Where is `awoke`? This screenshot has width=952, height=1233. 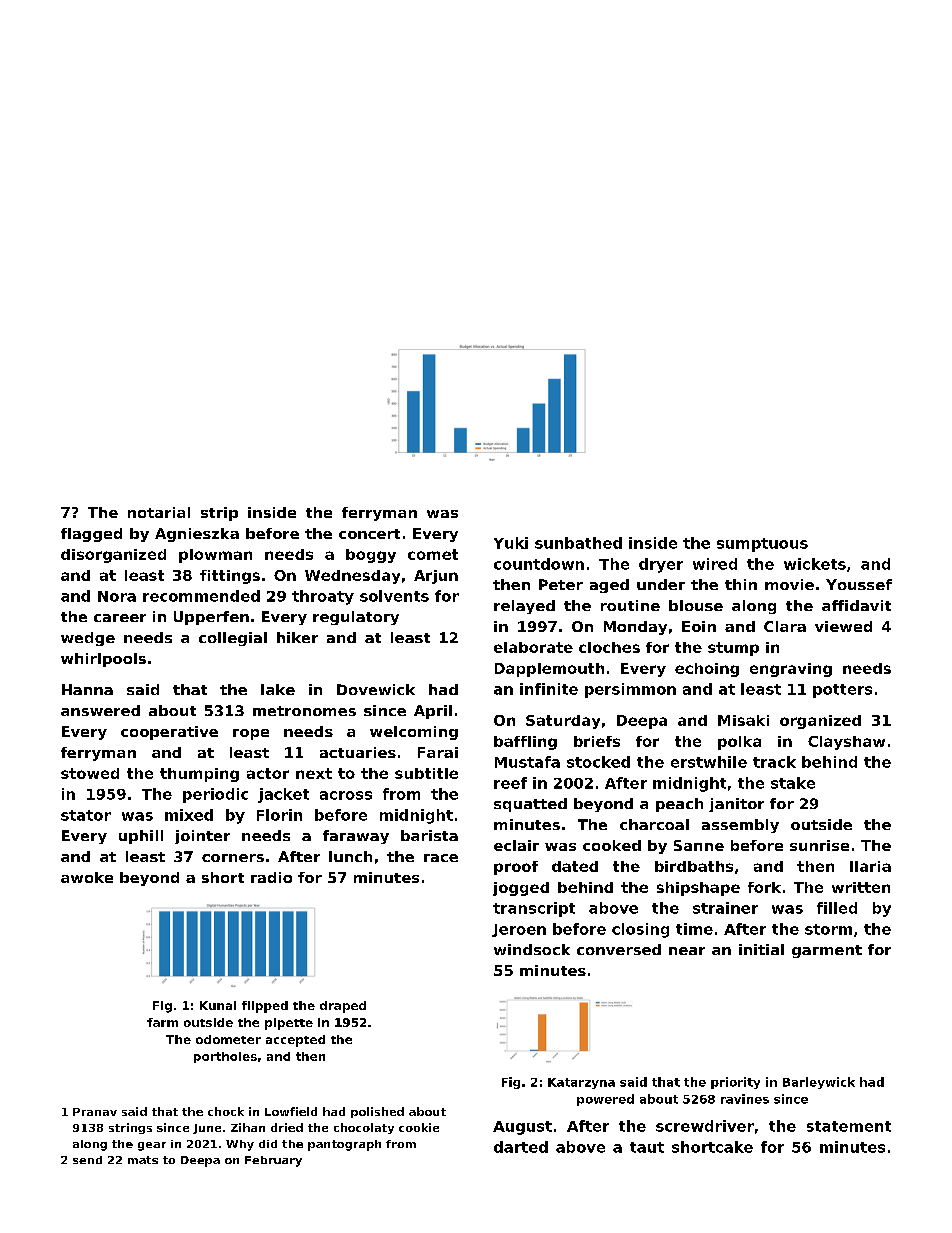 awoke is located at coordinates (87, 877).
